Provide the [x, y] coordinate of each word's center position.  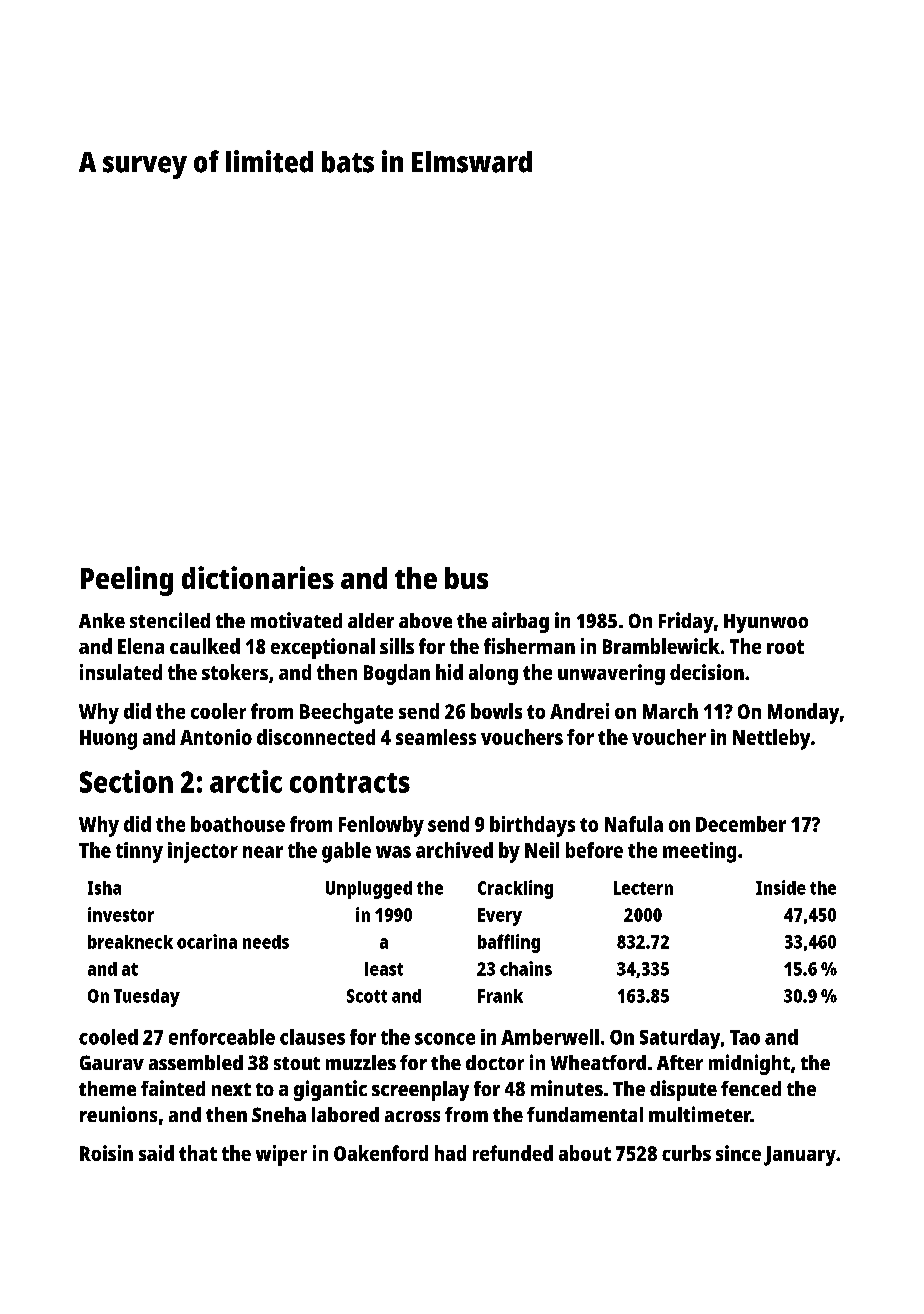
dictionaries [258, 577]
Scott [367, 996]
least [384, 969]
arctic [246, 781]
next [231, 1089]
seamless [436, 737]
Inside [781, 887]
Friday [686, 622]
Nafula [634, 824]
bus [466, 578]
